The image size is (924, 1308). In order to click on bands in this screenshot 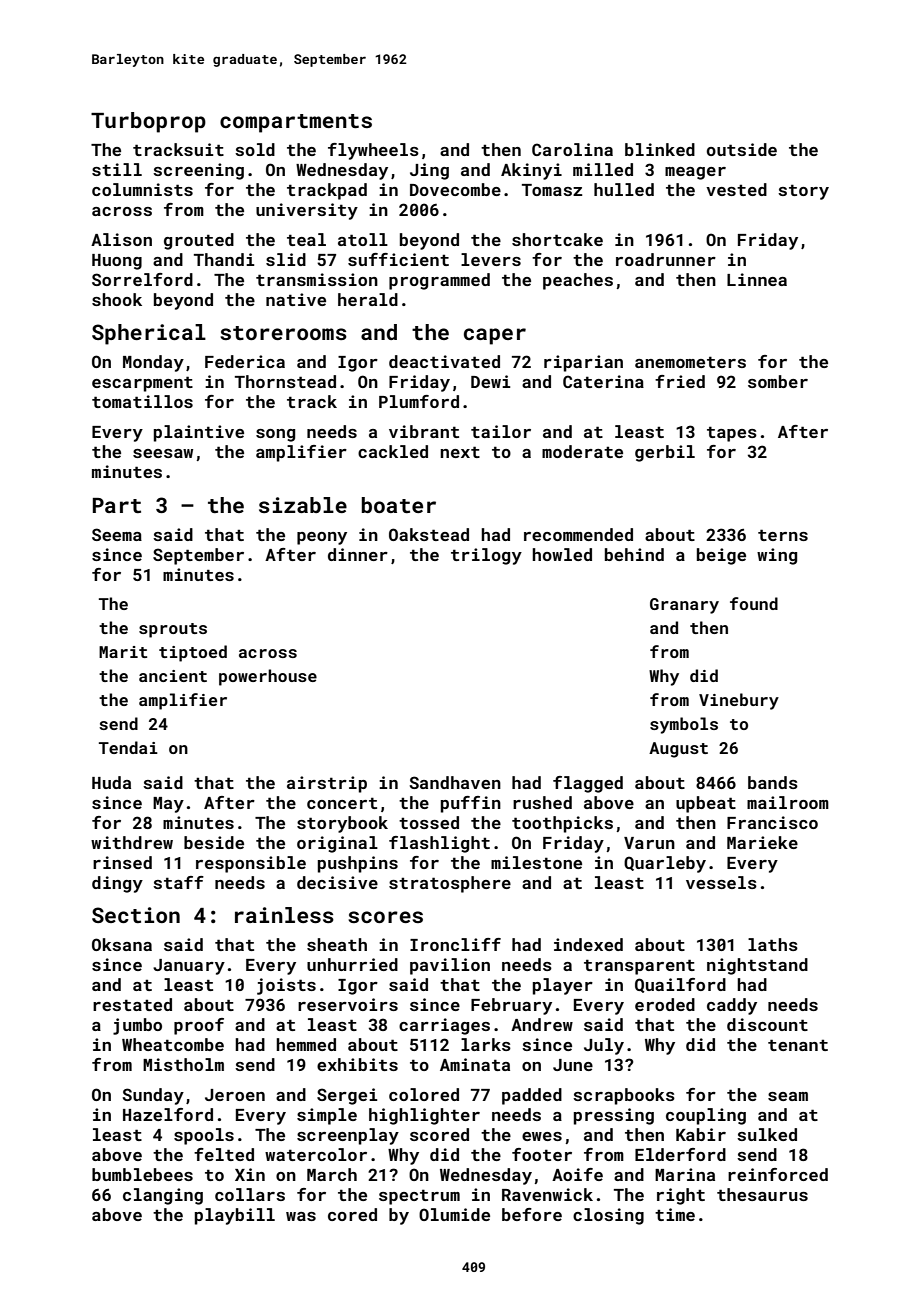, I will do `click(773, 782)`.
